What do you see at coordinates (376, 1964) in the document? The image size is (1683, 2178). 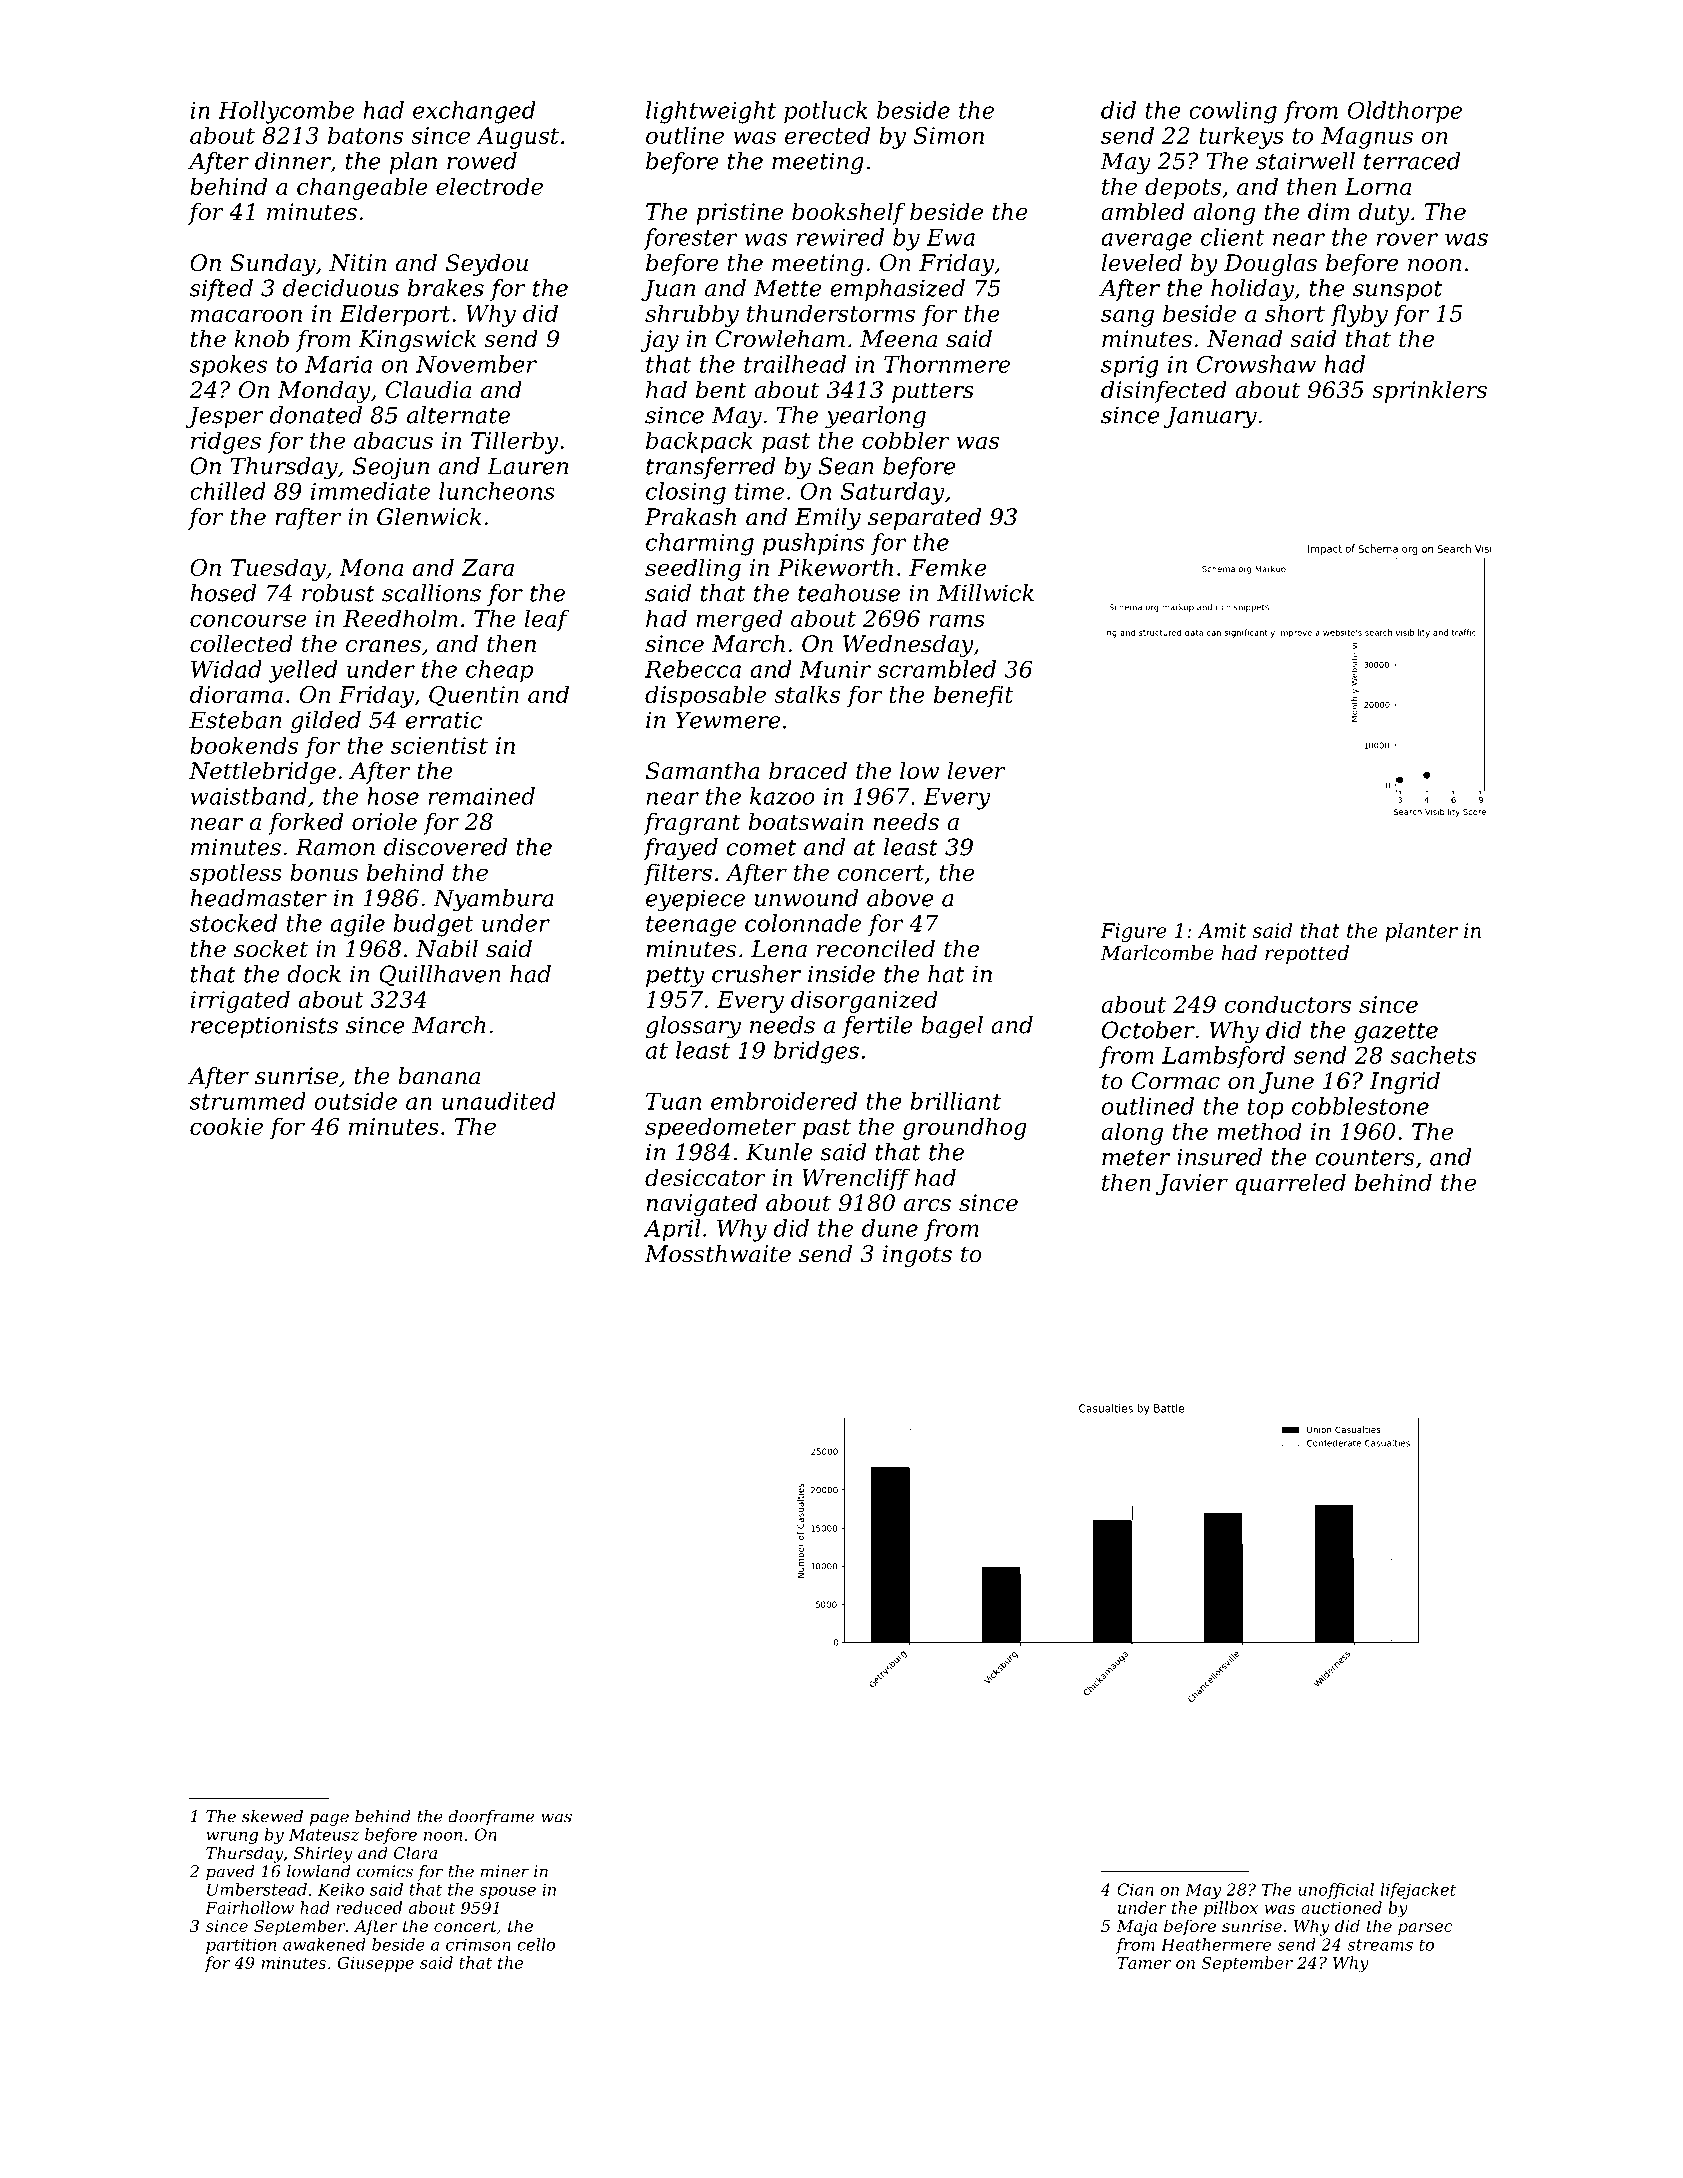 I see `Giuseppe` at bounding box center [376, 1964].
